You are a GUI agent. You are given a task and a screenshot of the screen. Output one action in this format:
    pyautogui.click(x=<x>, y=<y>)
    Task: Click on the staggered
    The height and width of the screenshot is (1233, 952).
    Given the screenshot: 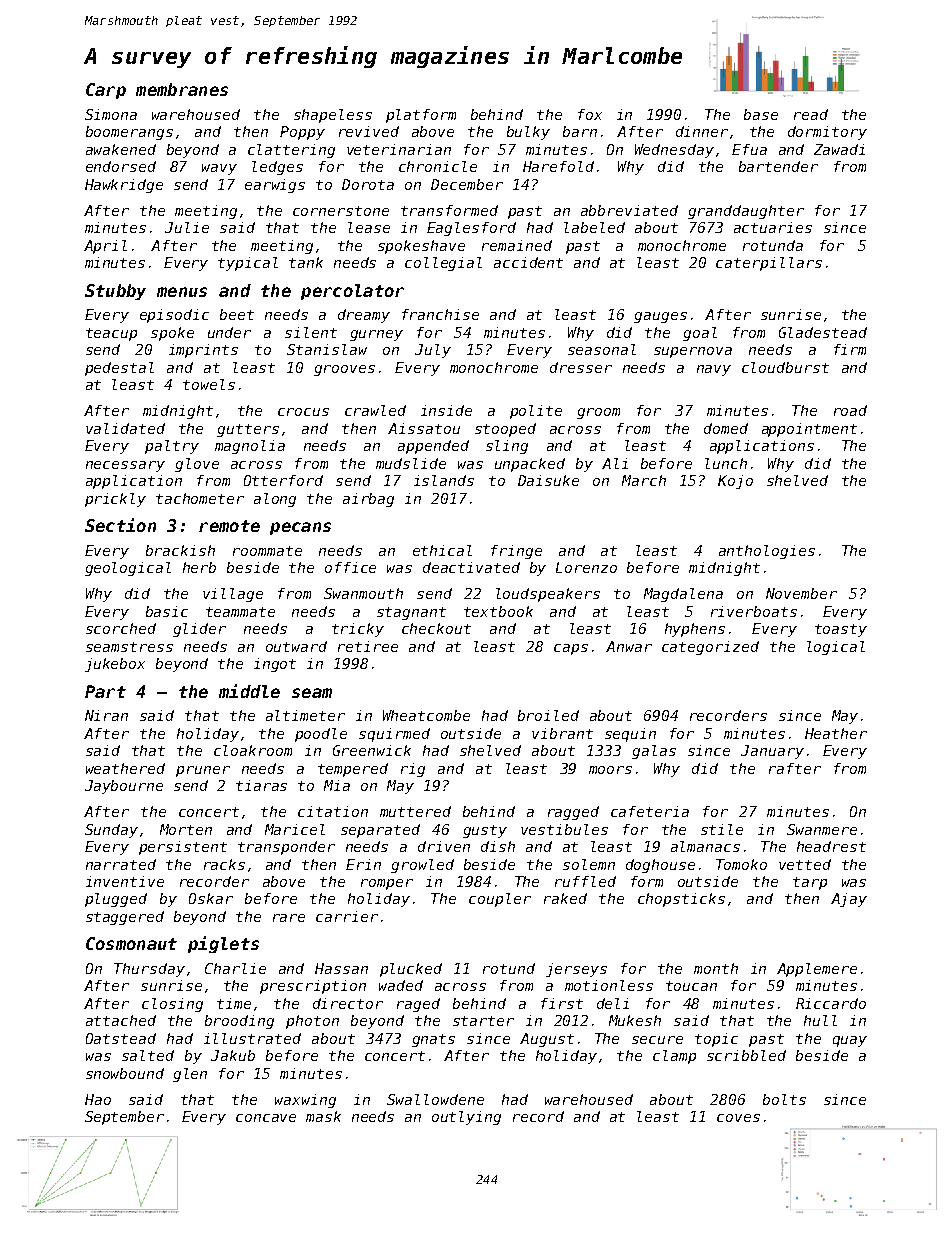 What is the action you would take?
    pyautogui.click(x=125, y=918)
